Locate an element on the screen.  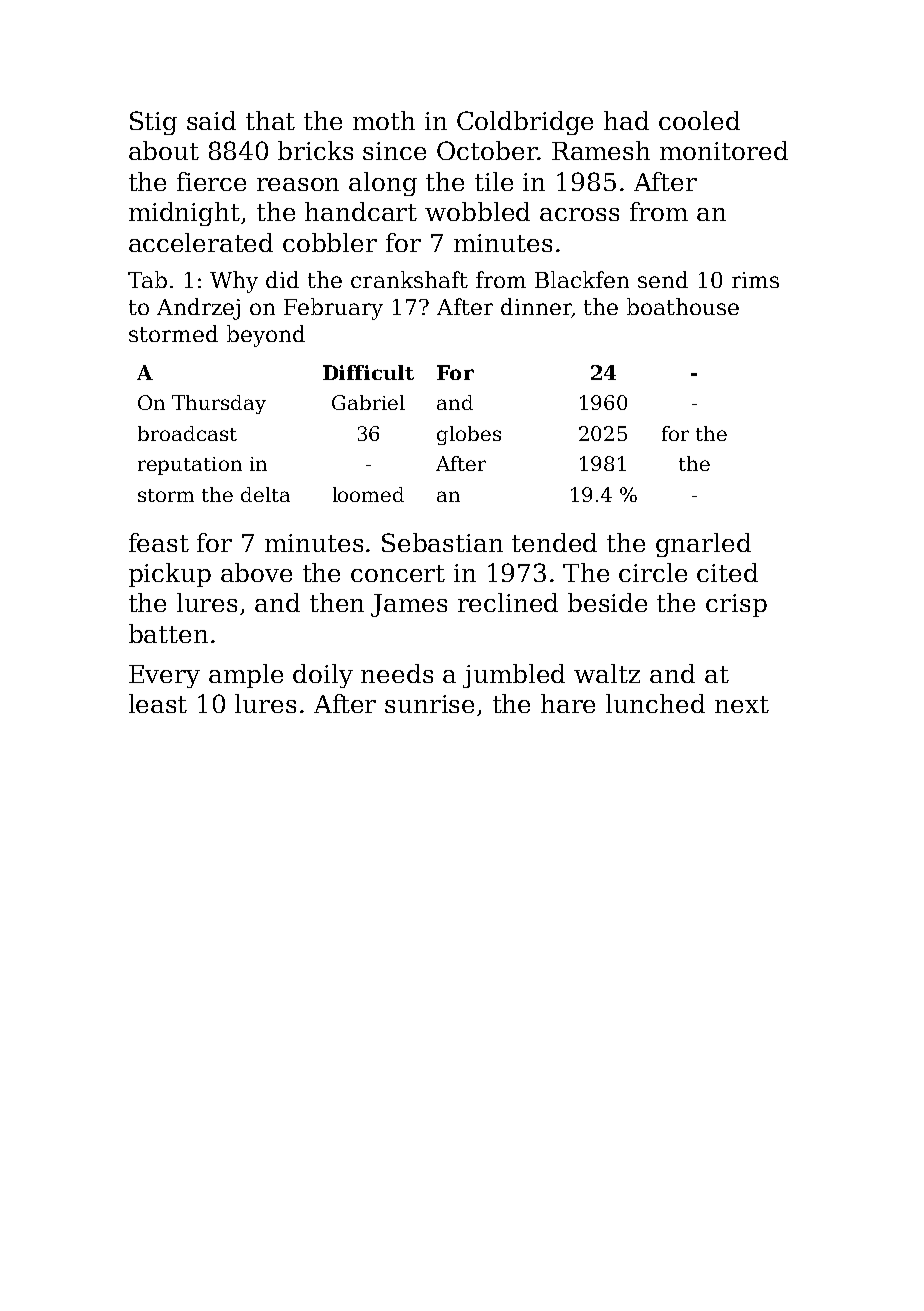
wobbled is located at coordinates (477, 211).
